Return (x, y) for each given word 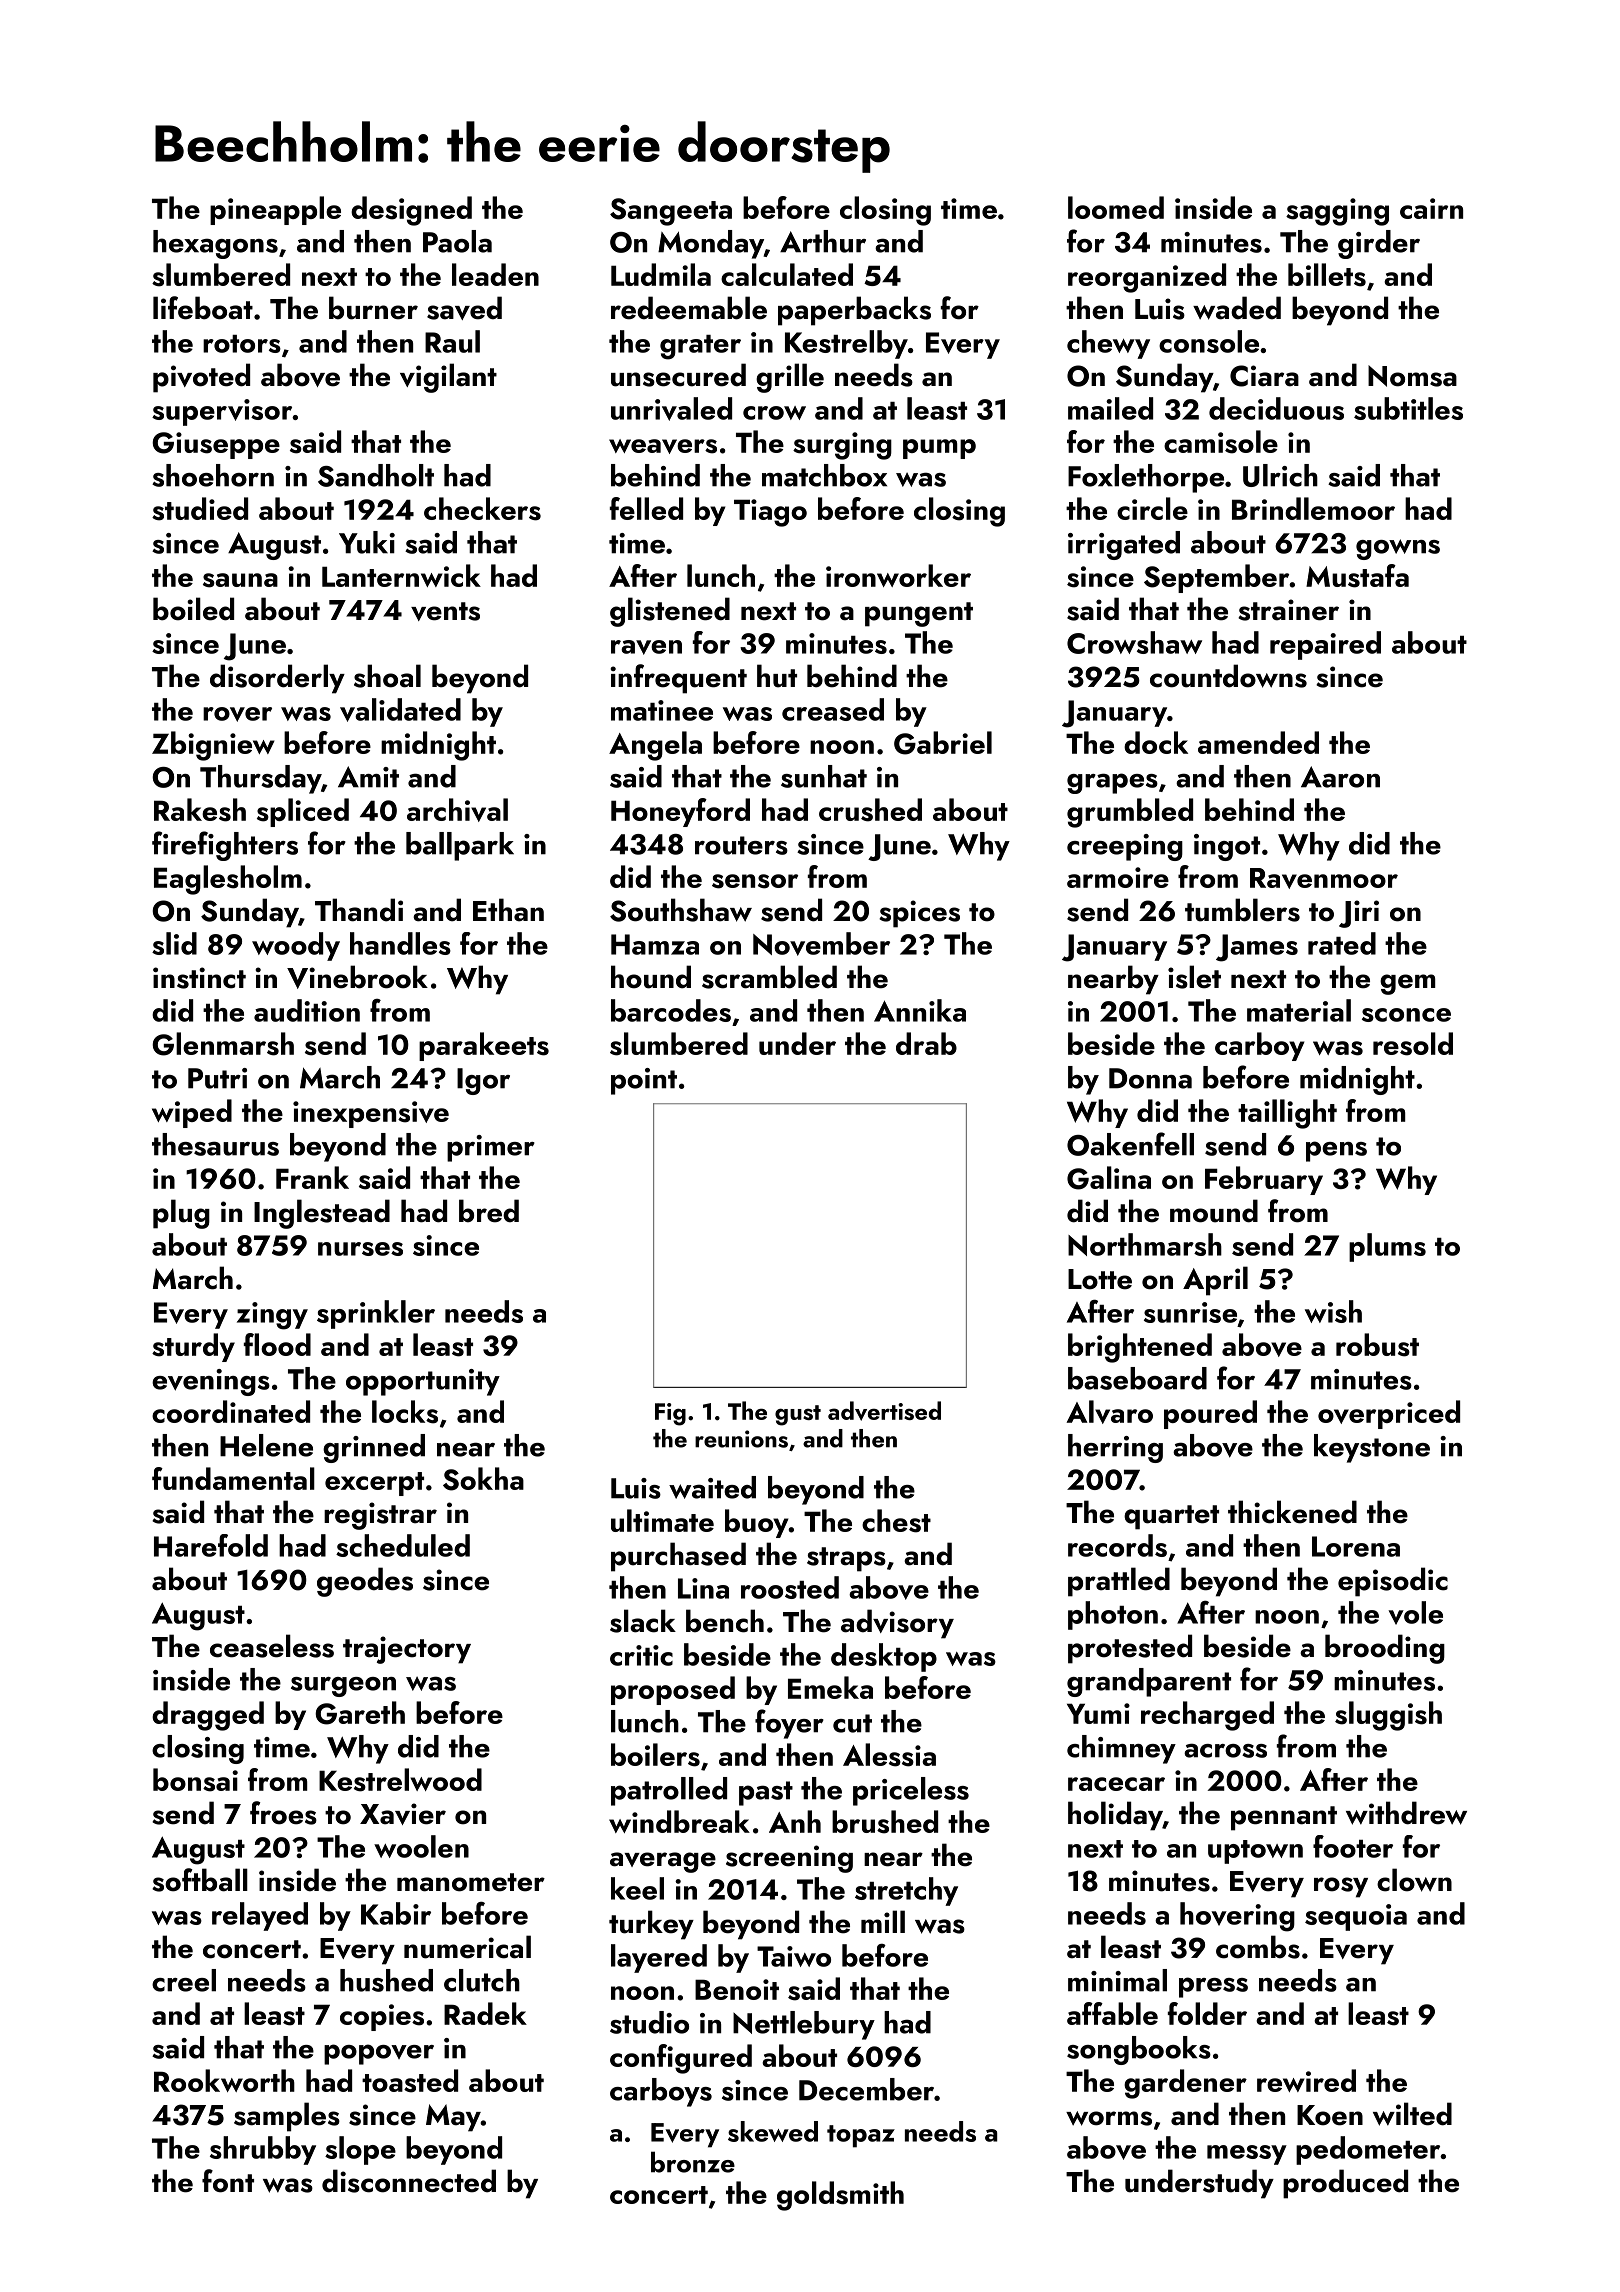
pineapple (275, 210)
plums (1387, 1247)
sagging (1337, 212)
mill (883, 1921)
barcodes (671, 1010)
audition (307, 1010)
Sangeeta (671, 212)
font (228, 2181)
